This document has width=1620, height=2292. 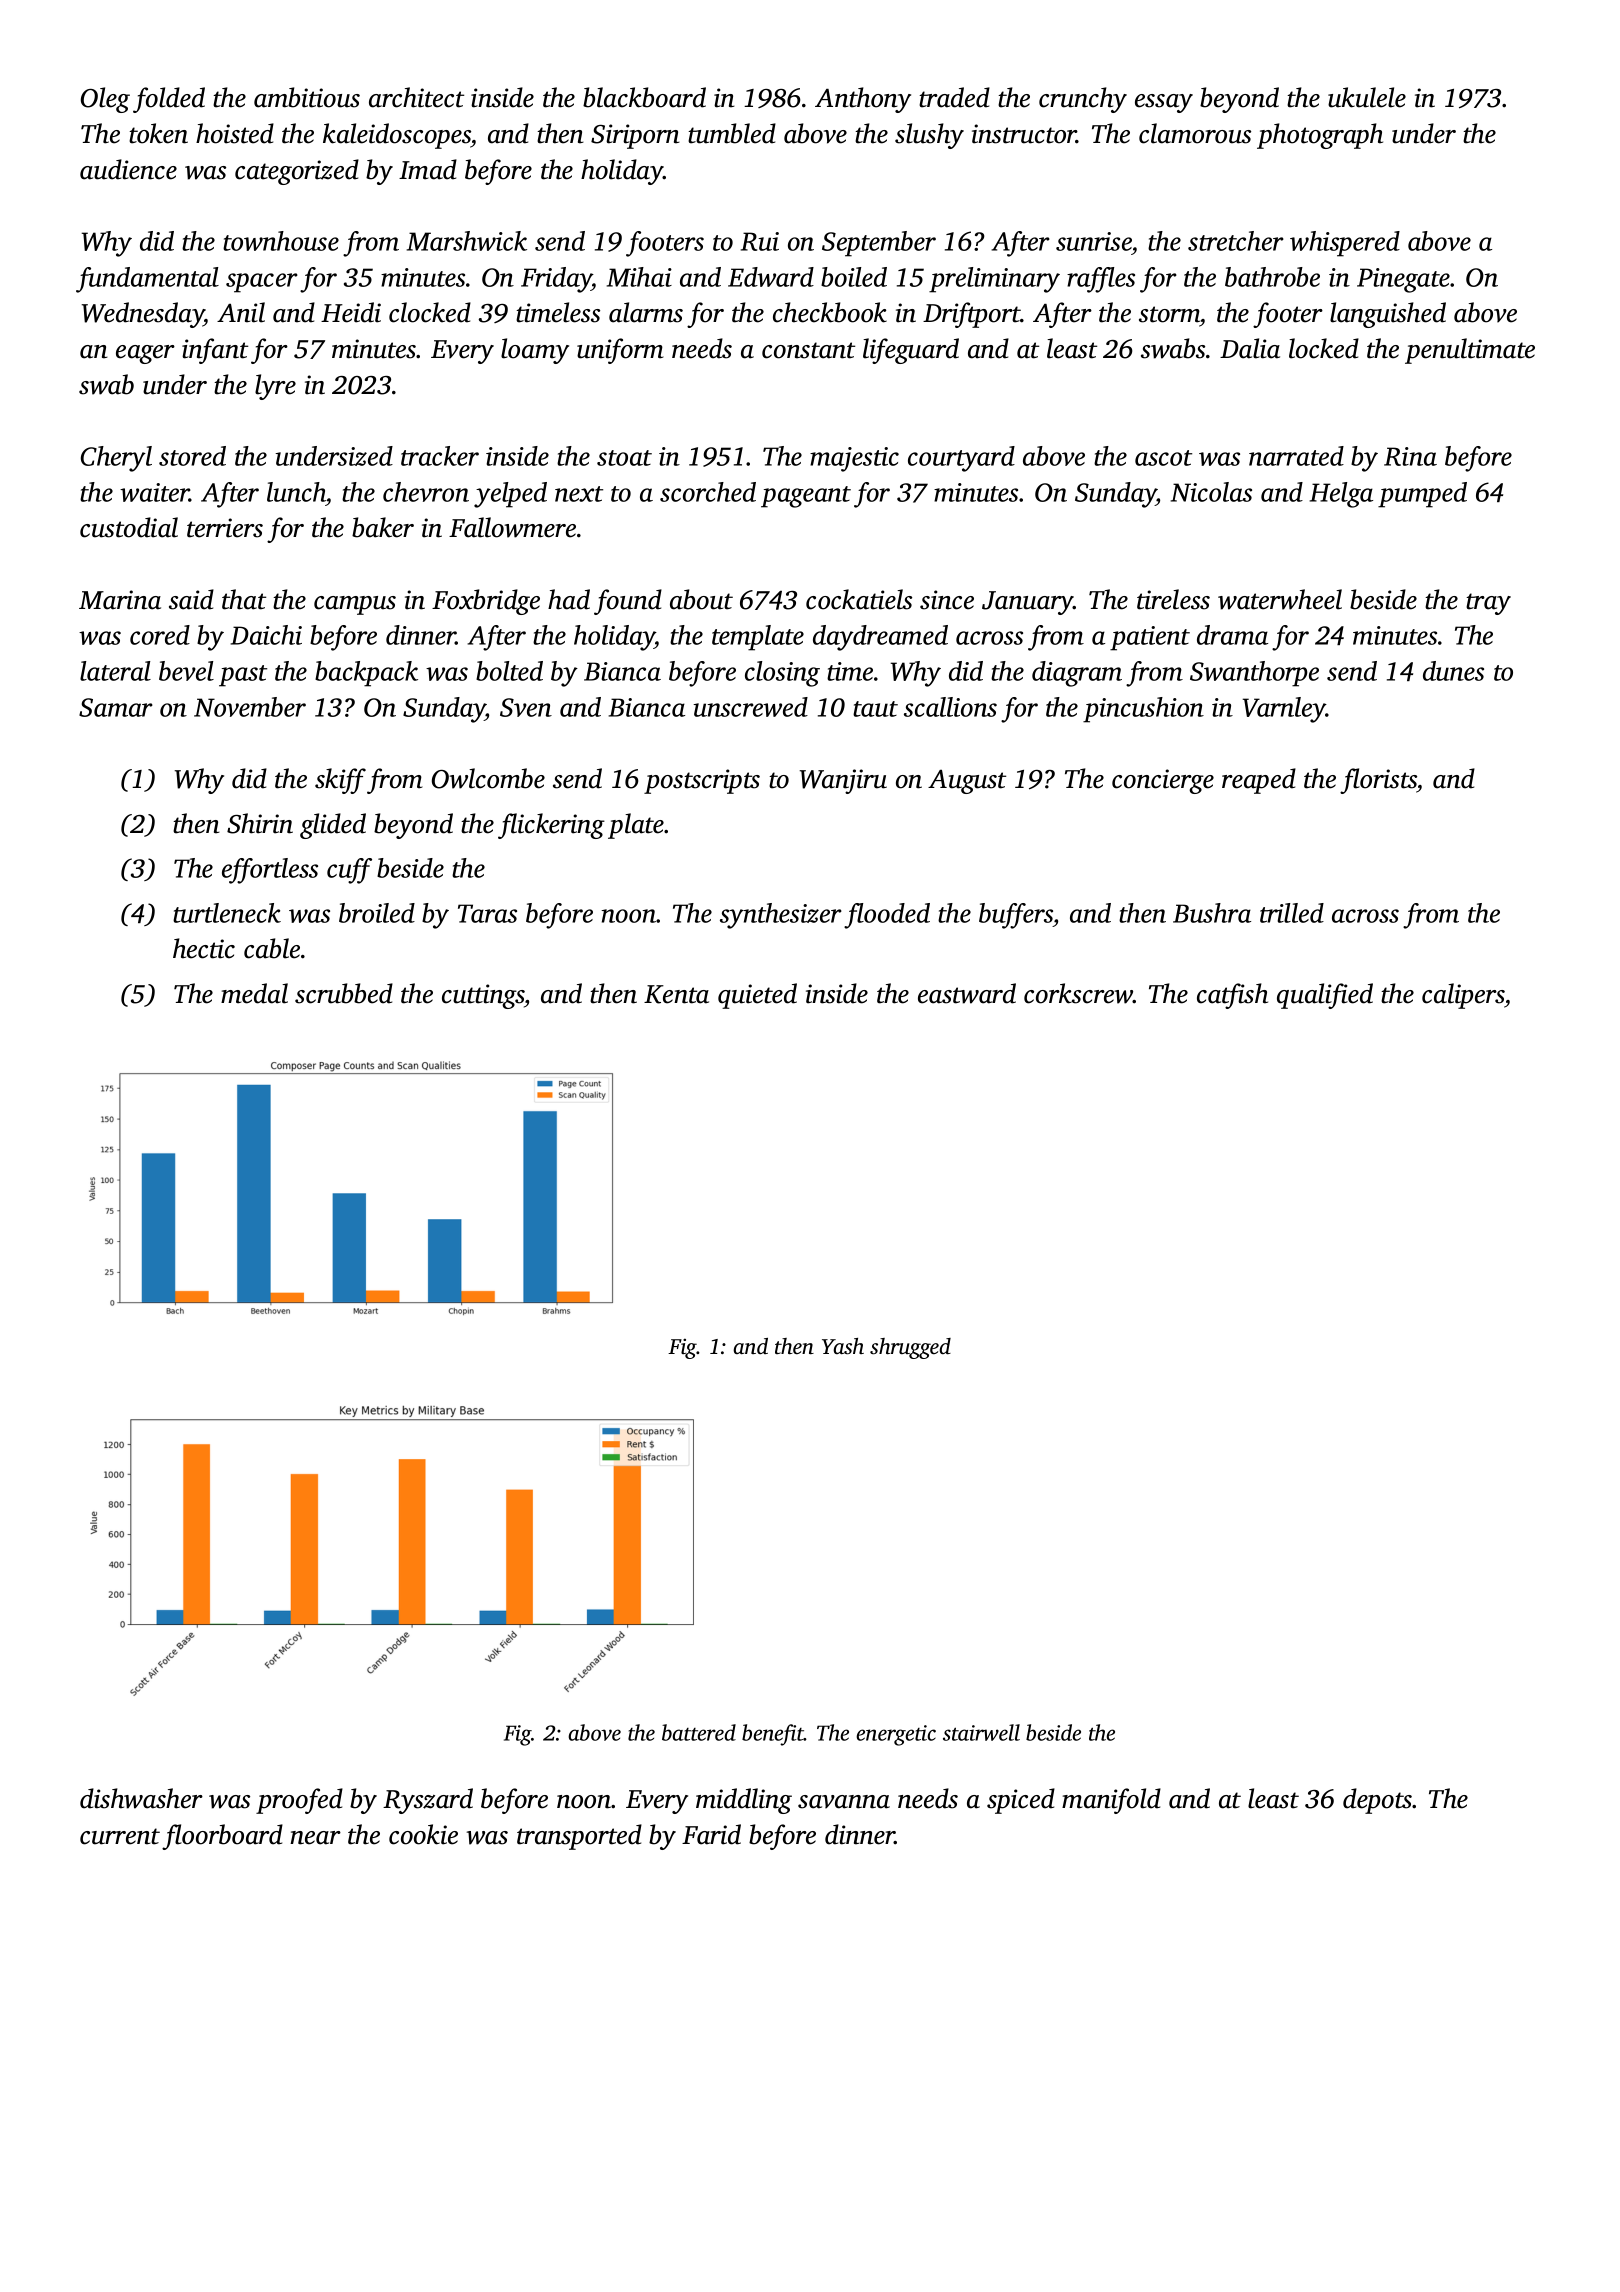 I want to click on near, so click(x=315, y=1838).
